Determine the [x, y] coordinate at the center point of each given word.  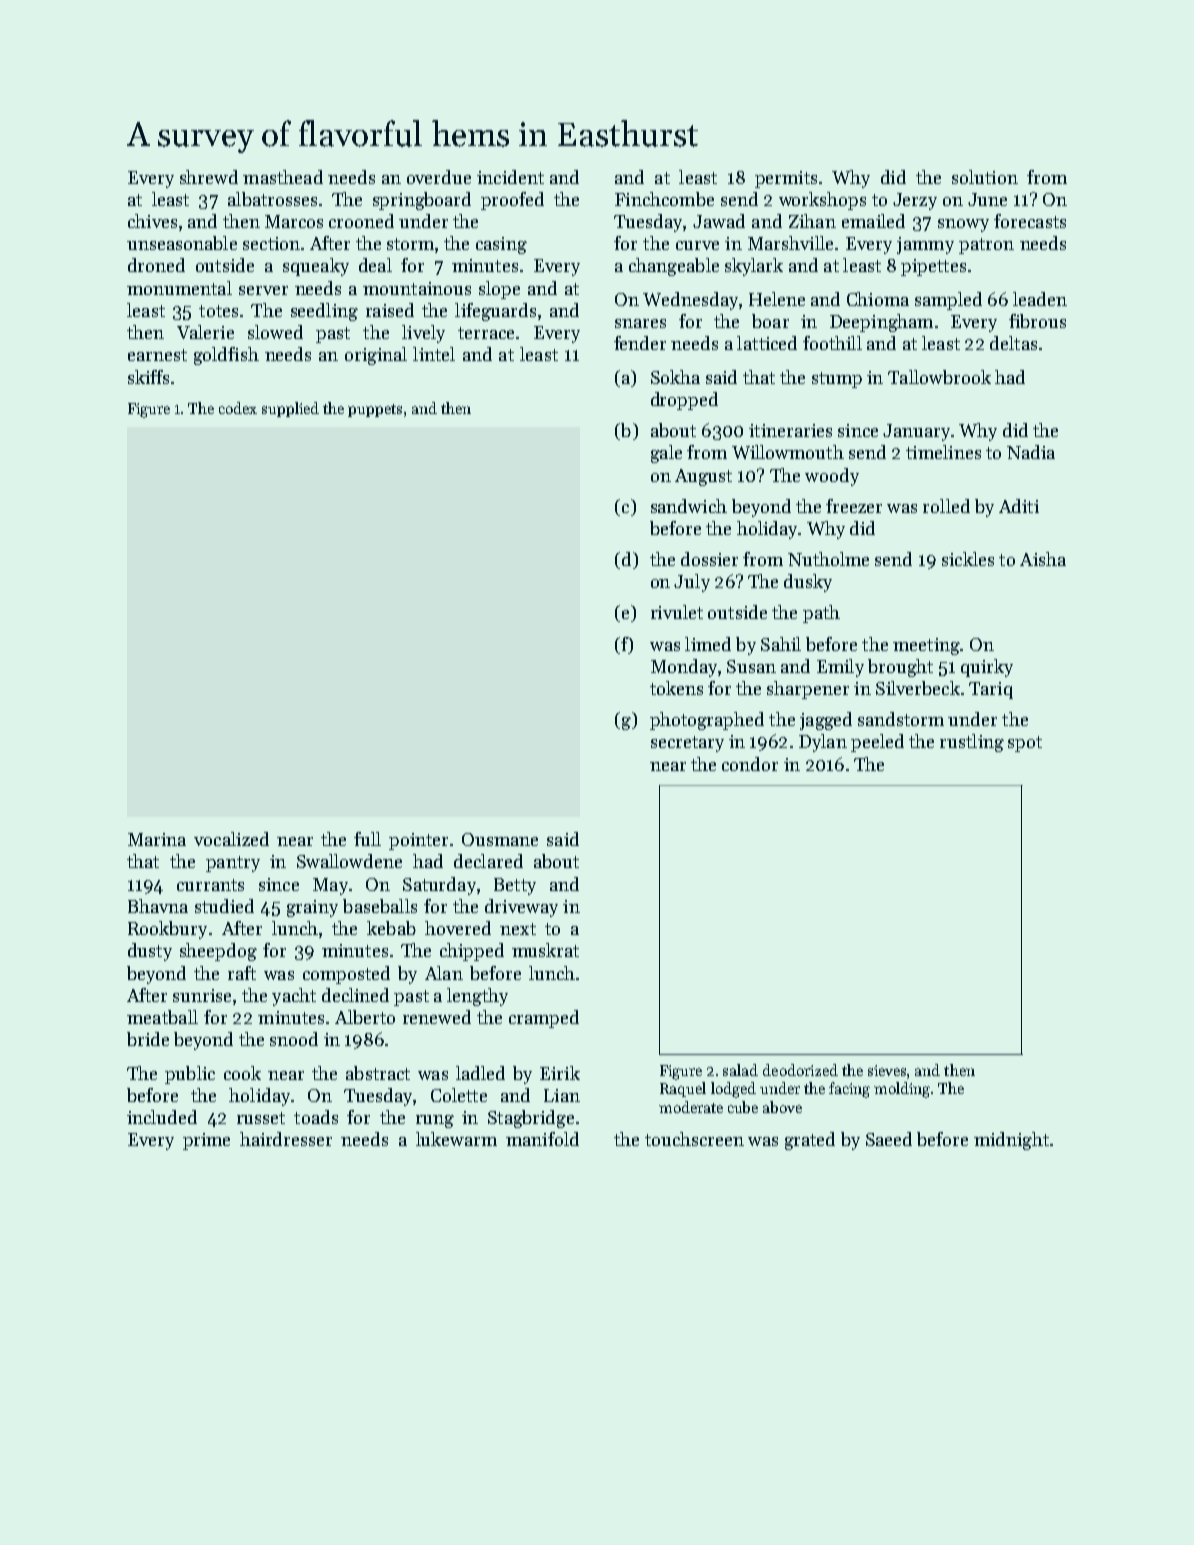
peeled [877, 743]
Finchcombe [664, 199]
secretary [687, 744]
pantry [233, 864]
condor [750, 764]
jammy [925, 245]
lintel [434, 354]
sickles [968, 559]
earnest [157, 355]
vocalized [231, 839]
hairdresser [286, 1139]
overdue [439, 177]
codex [238, 408]
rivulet [677, 612]
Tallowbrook [939, 377]
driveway [521, 908]
